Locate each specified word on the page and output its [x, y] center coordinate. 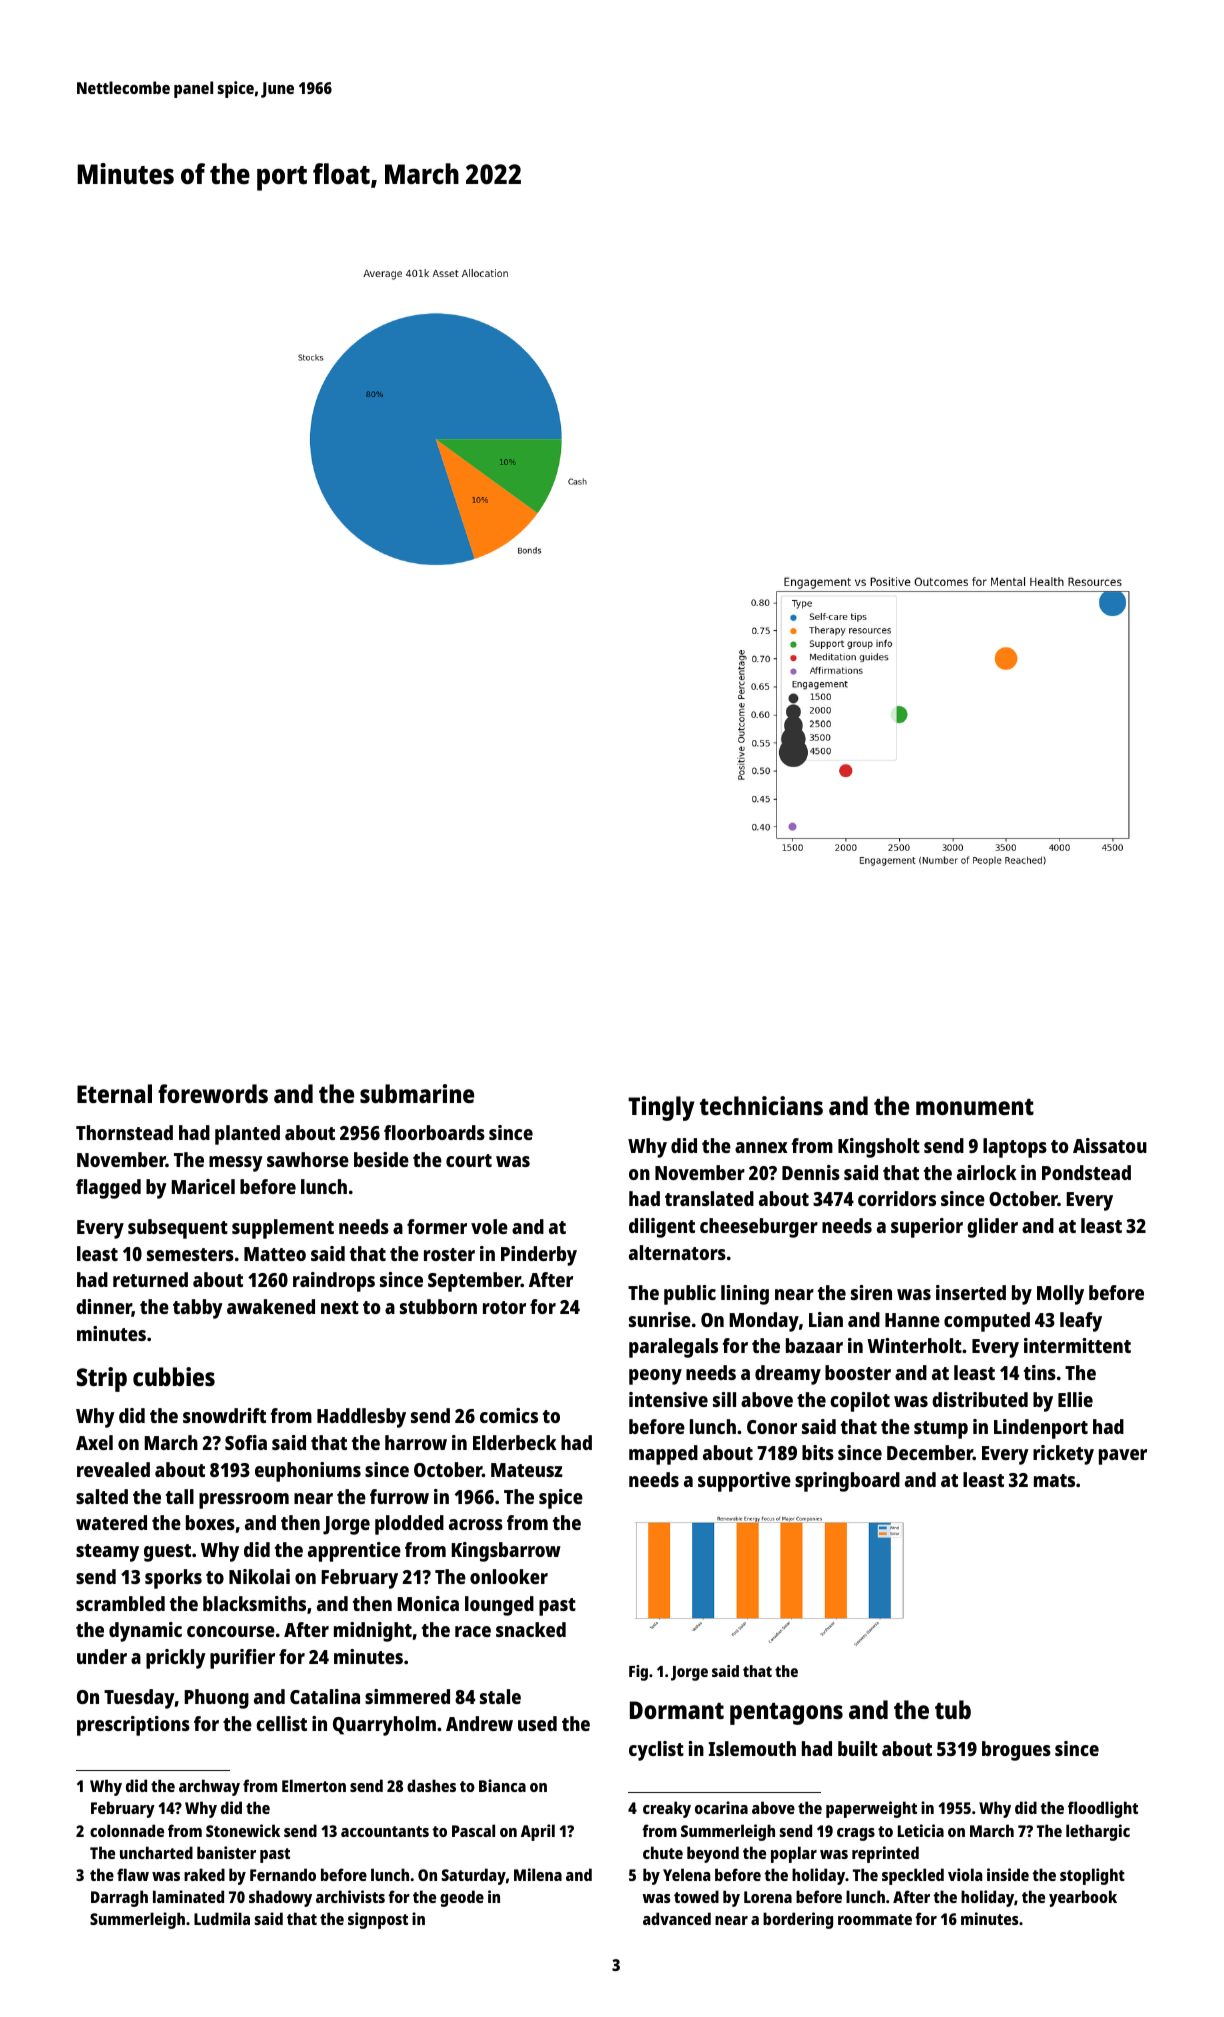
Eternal [114, 1093]
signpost [378, 1920]
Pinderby [539, 1256]
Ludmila [222, 1918]
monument [975, 1107]
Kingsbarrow [506, 1552]
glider [992, 1228]
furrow [399, 1496]
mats [1054, 1480]
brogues [1016, 1751]
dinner [104, 1308]
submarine [417, 1093]
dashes [431, 1785]
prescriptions [133, 1726]
